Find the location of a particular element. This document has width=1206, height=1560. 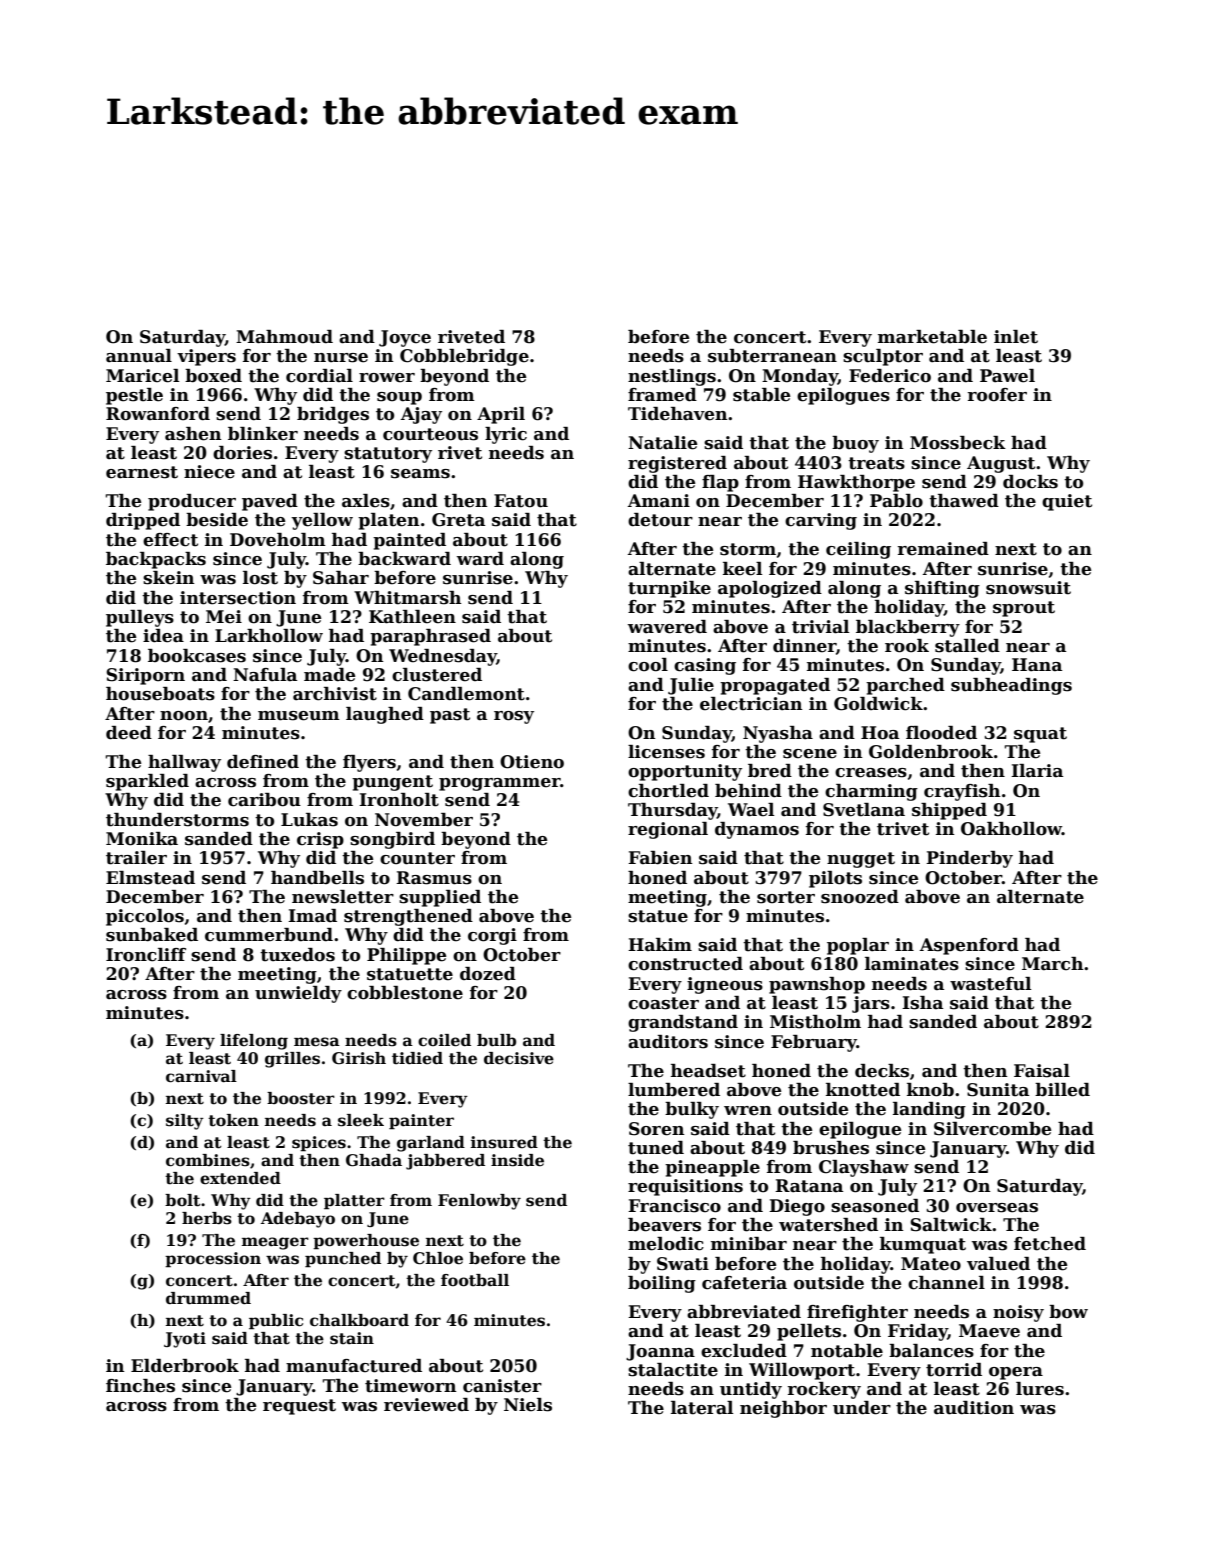

remained is located at coordinates (943, 549).
